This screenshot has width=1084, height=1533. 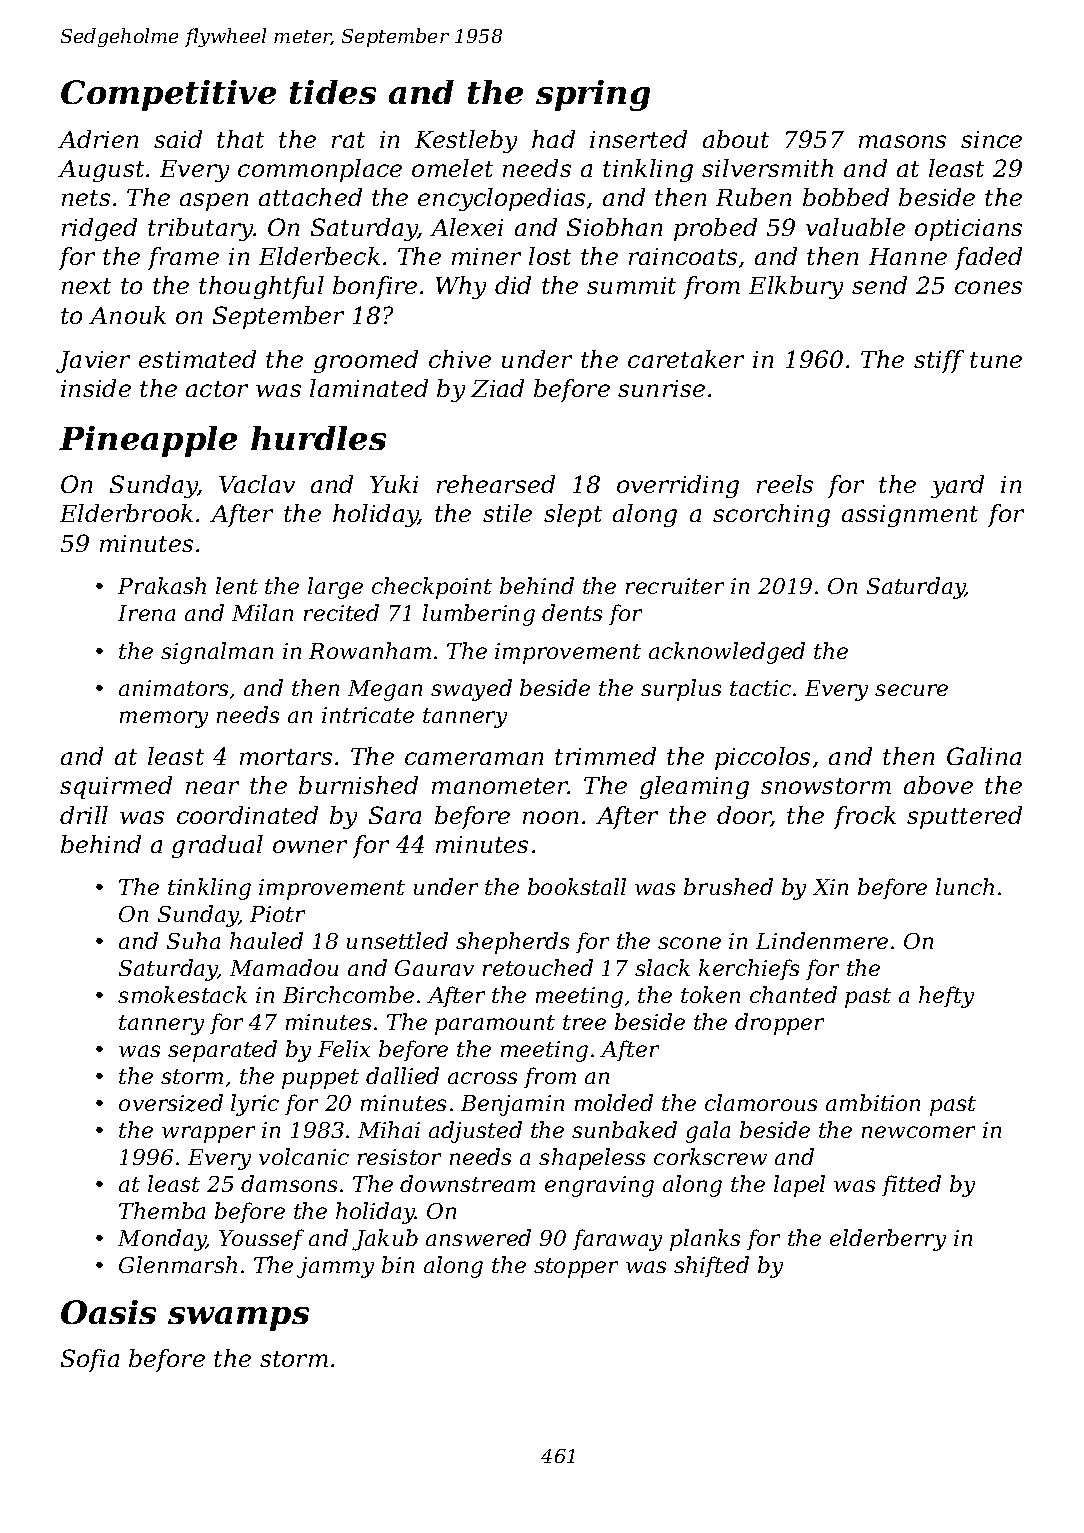 I want to click on swamps, so click(x=238, y=1319).
